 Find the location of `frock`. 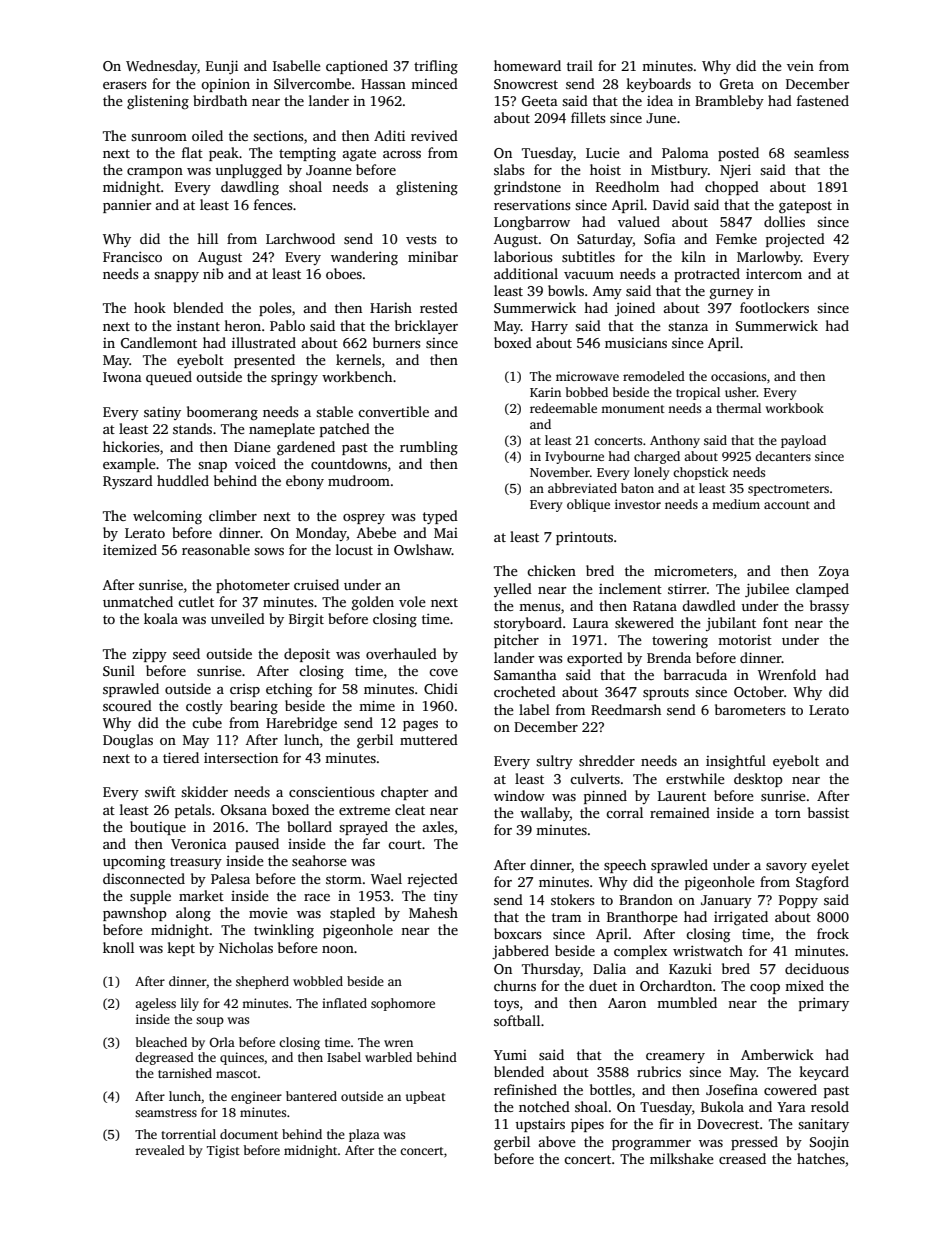

frock is located at coordinates (833, 933).
